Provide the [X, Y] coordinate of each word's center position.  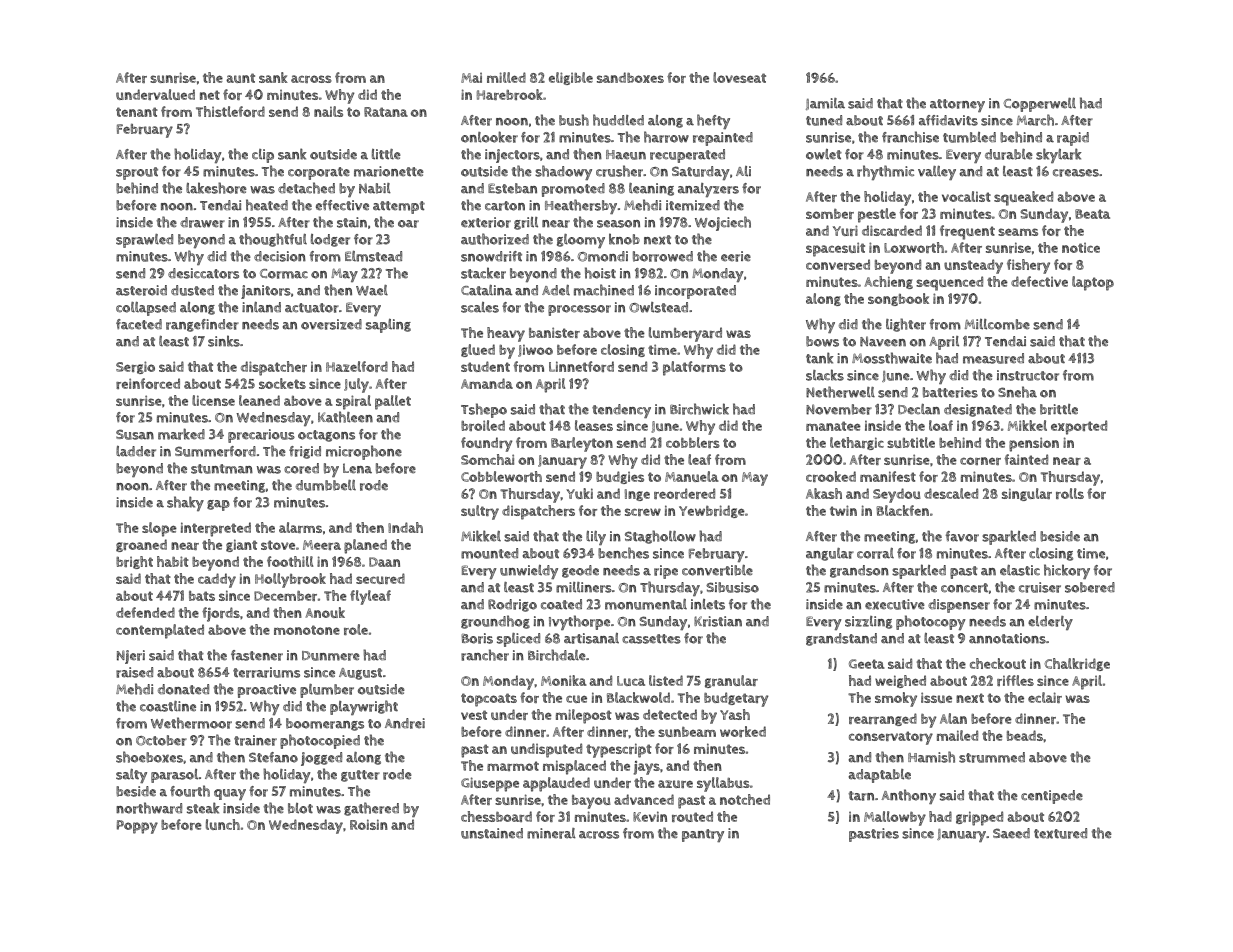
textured [1060, 833]
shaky [185, 503]
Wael [372, 290]
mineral [551, 833]
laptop [1093, 283]
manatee [833, 426]
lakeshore [216, 188]
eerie [736, 256]
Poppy [137, 827]
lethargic [857, 443]
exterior [486, 222]
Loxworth [914, 247]
